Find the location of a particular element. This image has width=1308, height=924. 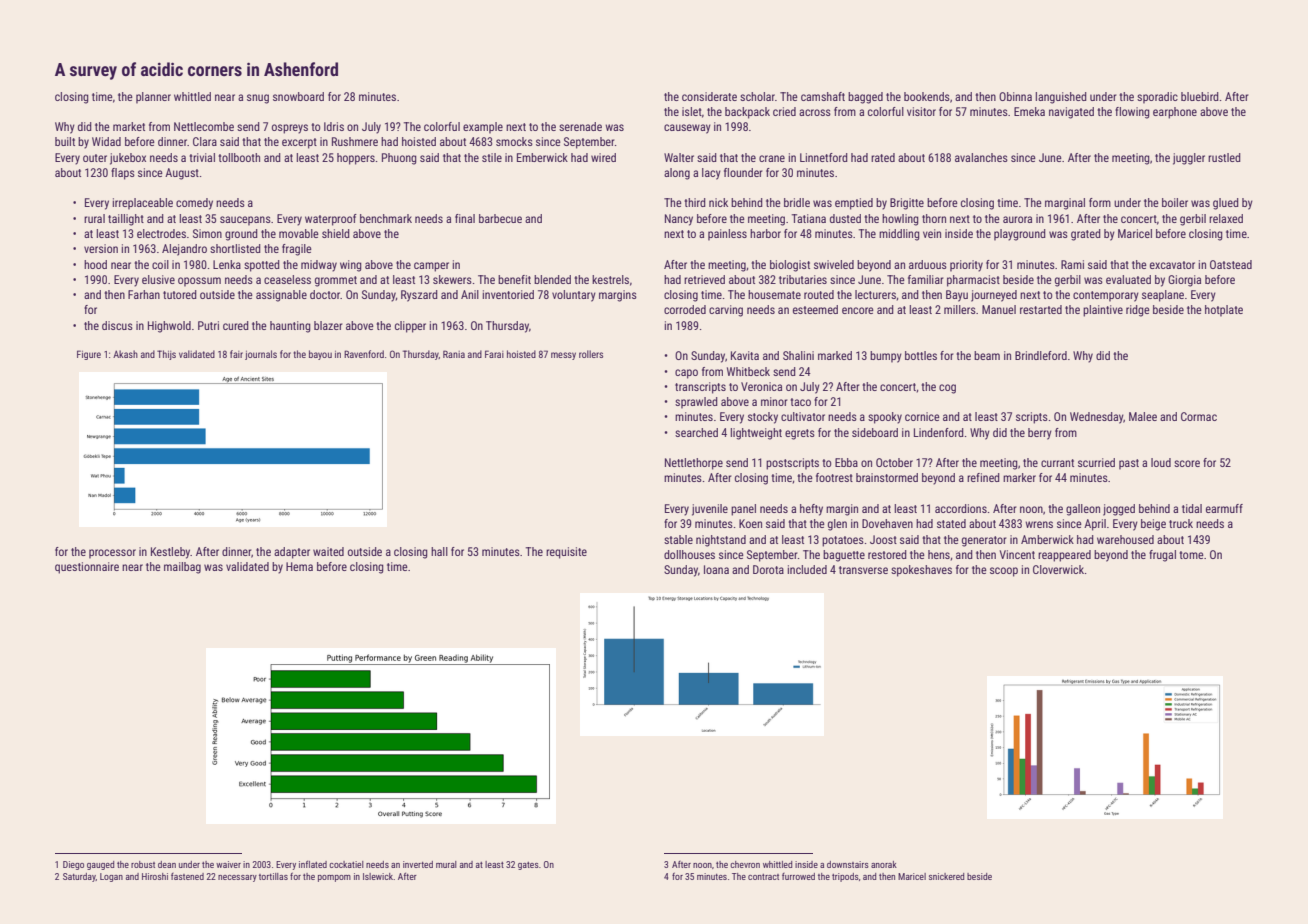

nightstand is located at coordinates (721, 541).
